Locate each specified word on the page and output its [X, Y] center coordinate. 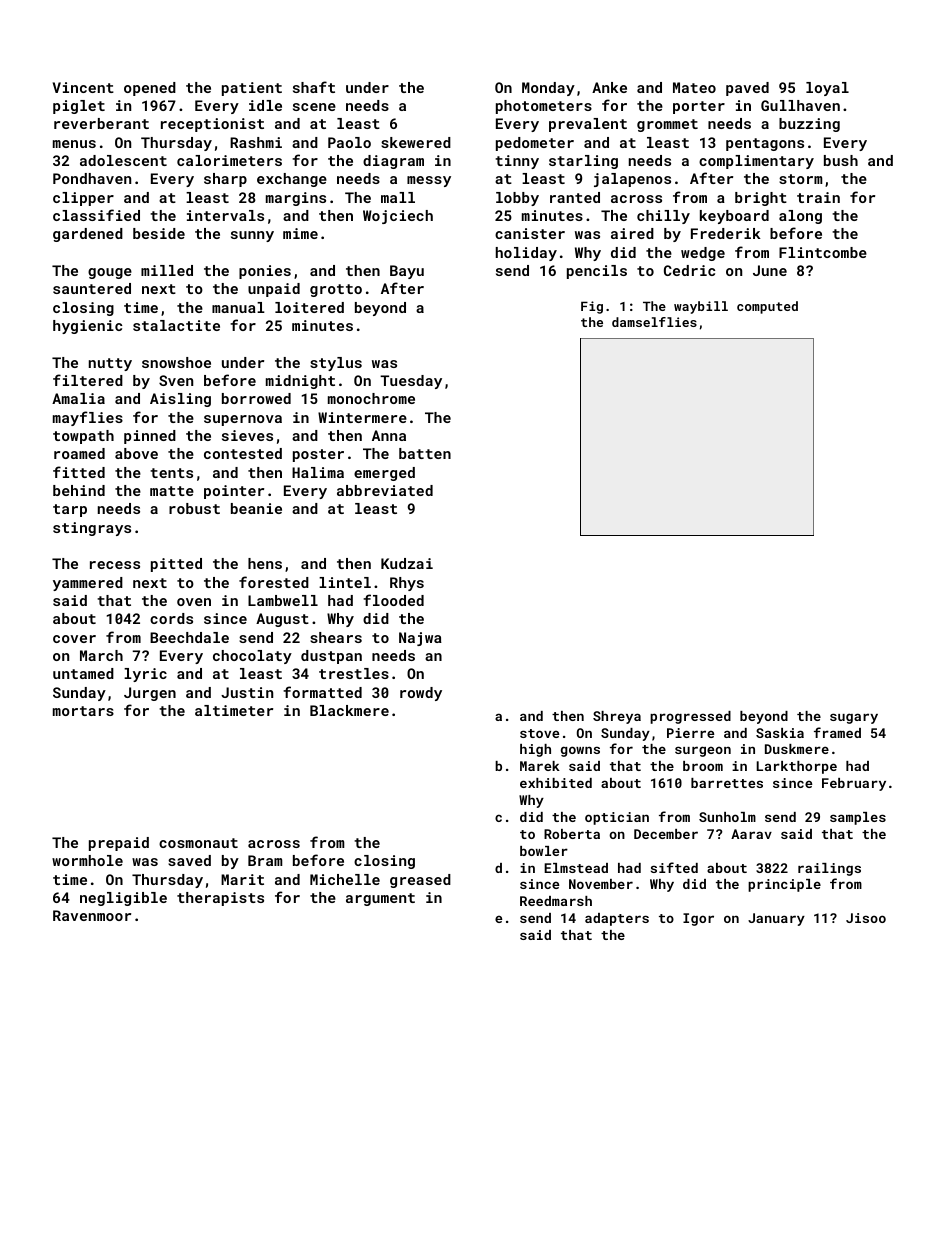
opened [150, 89]
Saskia [780, 733]
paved [747, 89]
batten [425, 453]
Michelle [345, 879]
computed [767, 307]
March [101, 655]
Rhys [407, 584]
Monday [548, 89]
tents [171, 473]
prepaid [119, 844]
